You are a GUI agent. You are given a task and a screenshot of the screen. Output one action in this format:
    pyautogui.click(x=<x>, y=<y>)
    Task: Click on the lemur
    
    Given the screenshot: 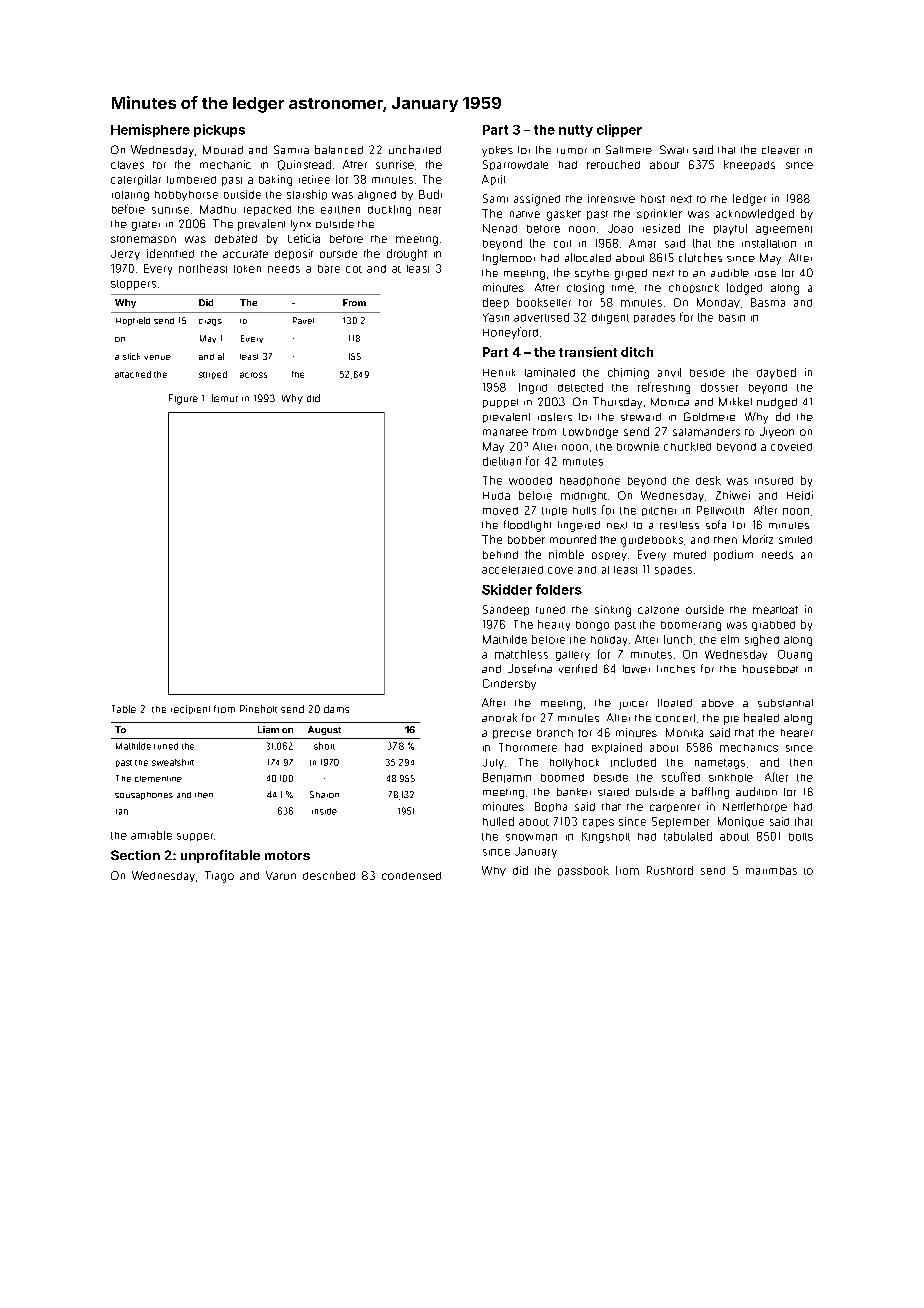 What is the action you would take?
    pyautogui.click(x=225, y=398)
